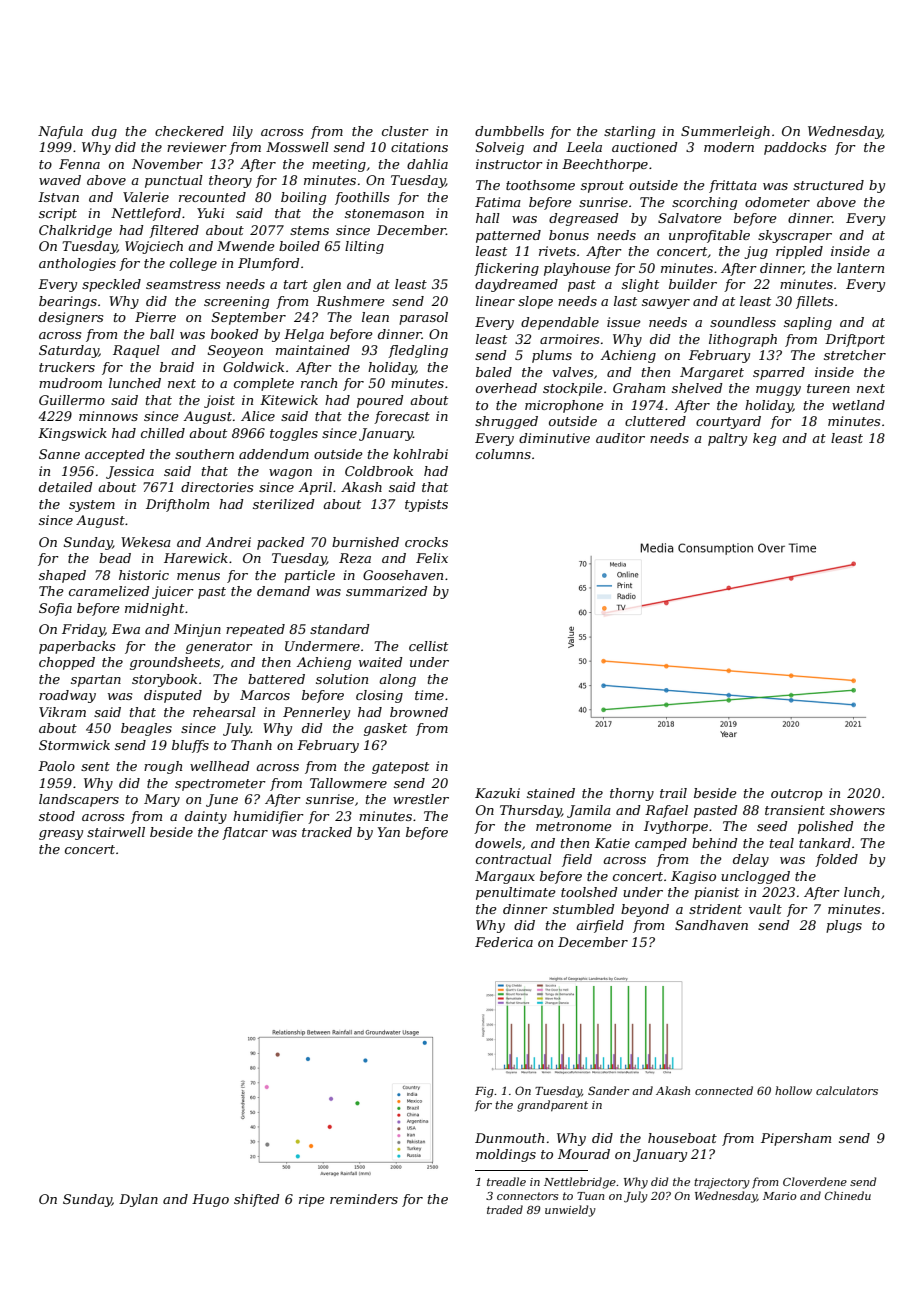  What do you see at coordinates (257, 1200) in the document?
I see `shifted` at bounding box center [257, 1200].
